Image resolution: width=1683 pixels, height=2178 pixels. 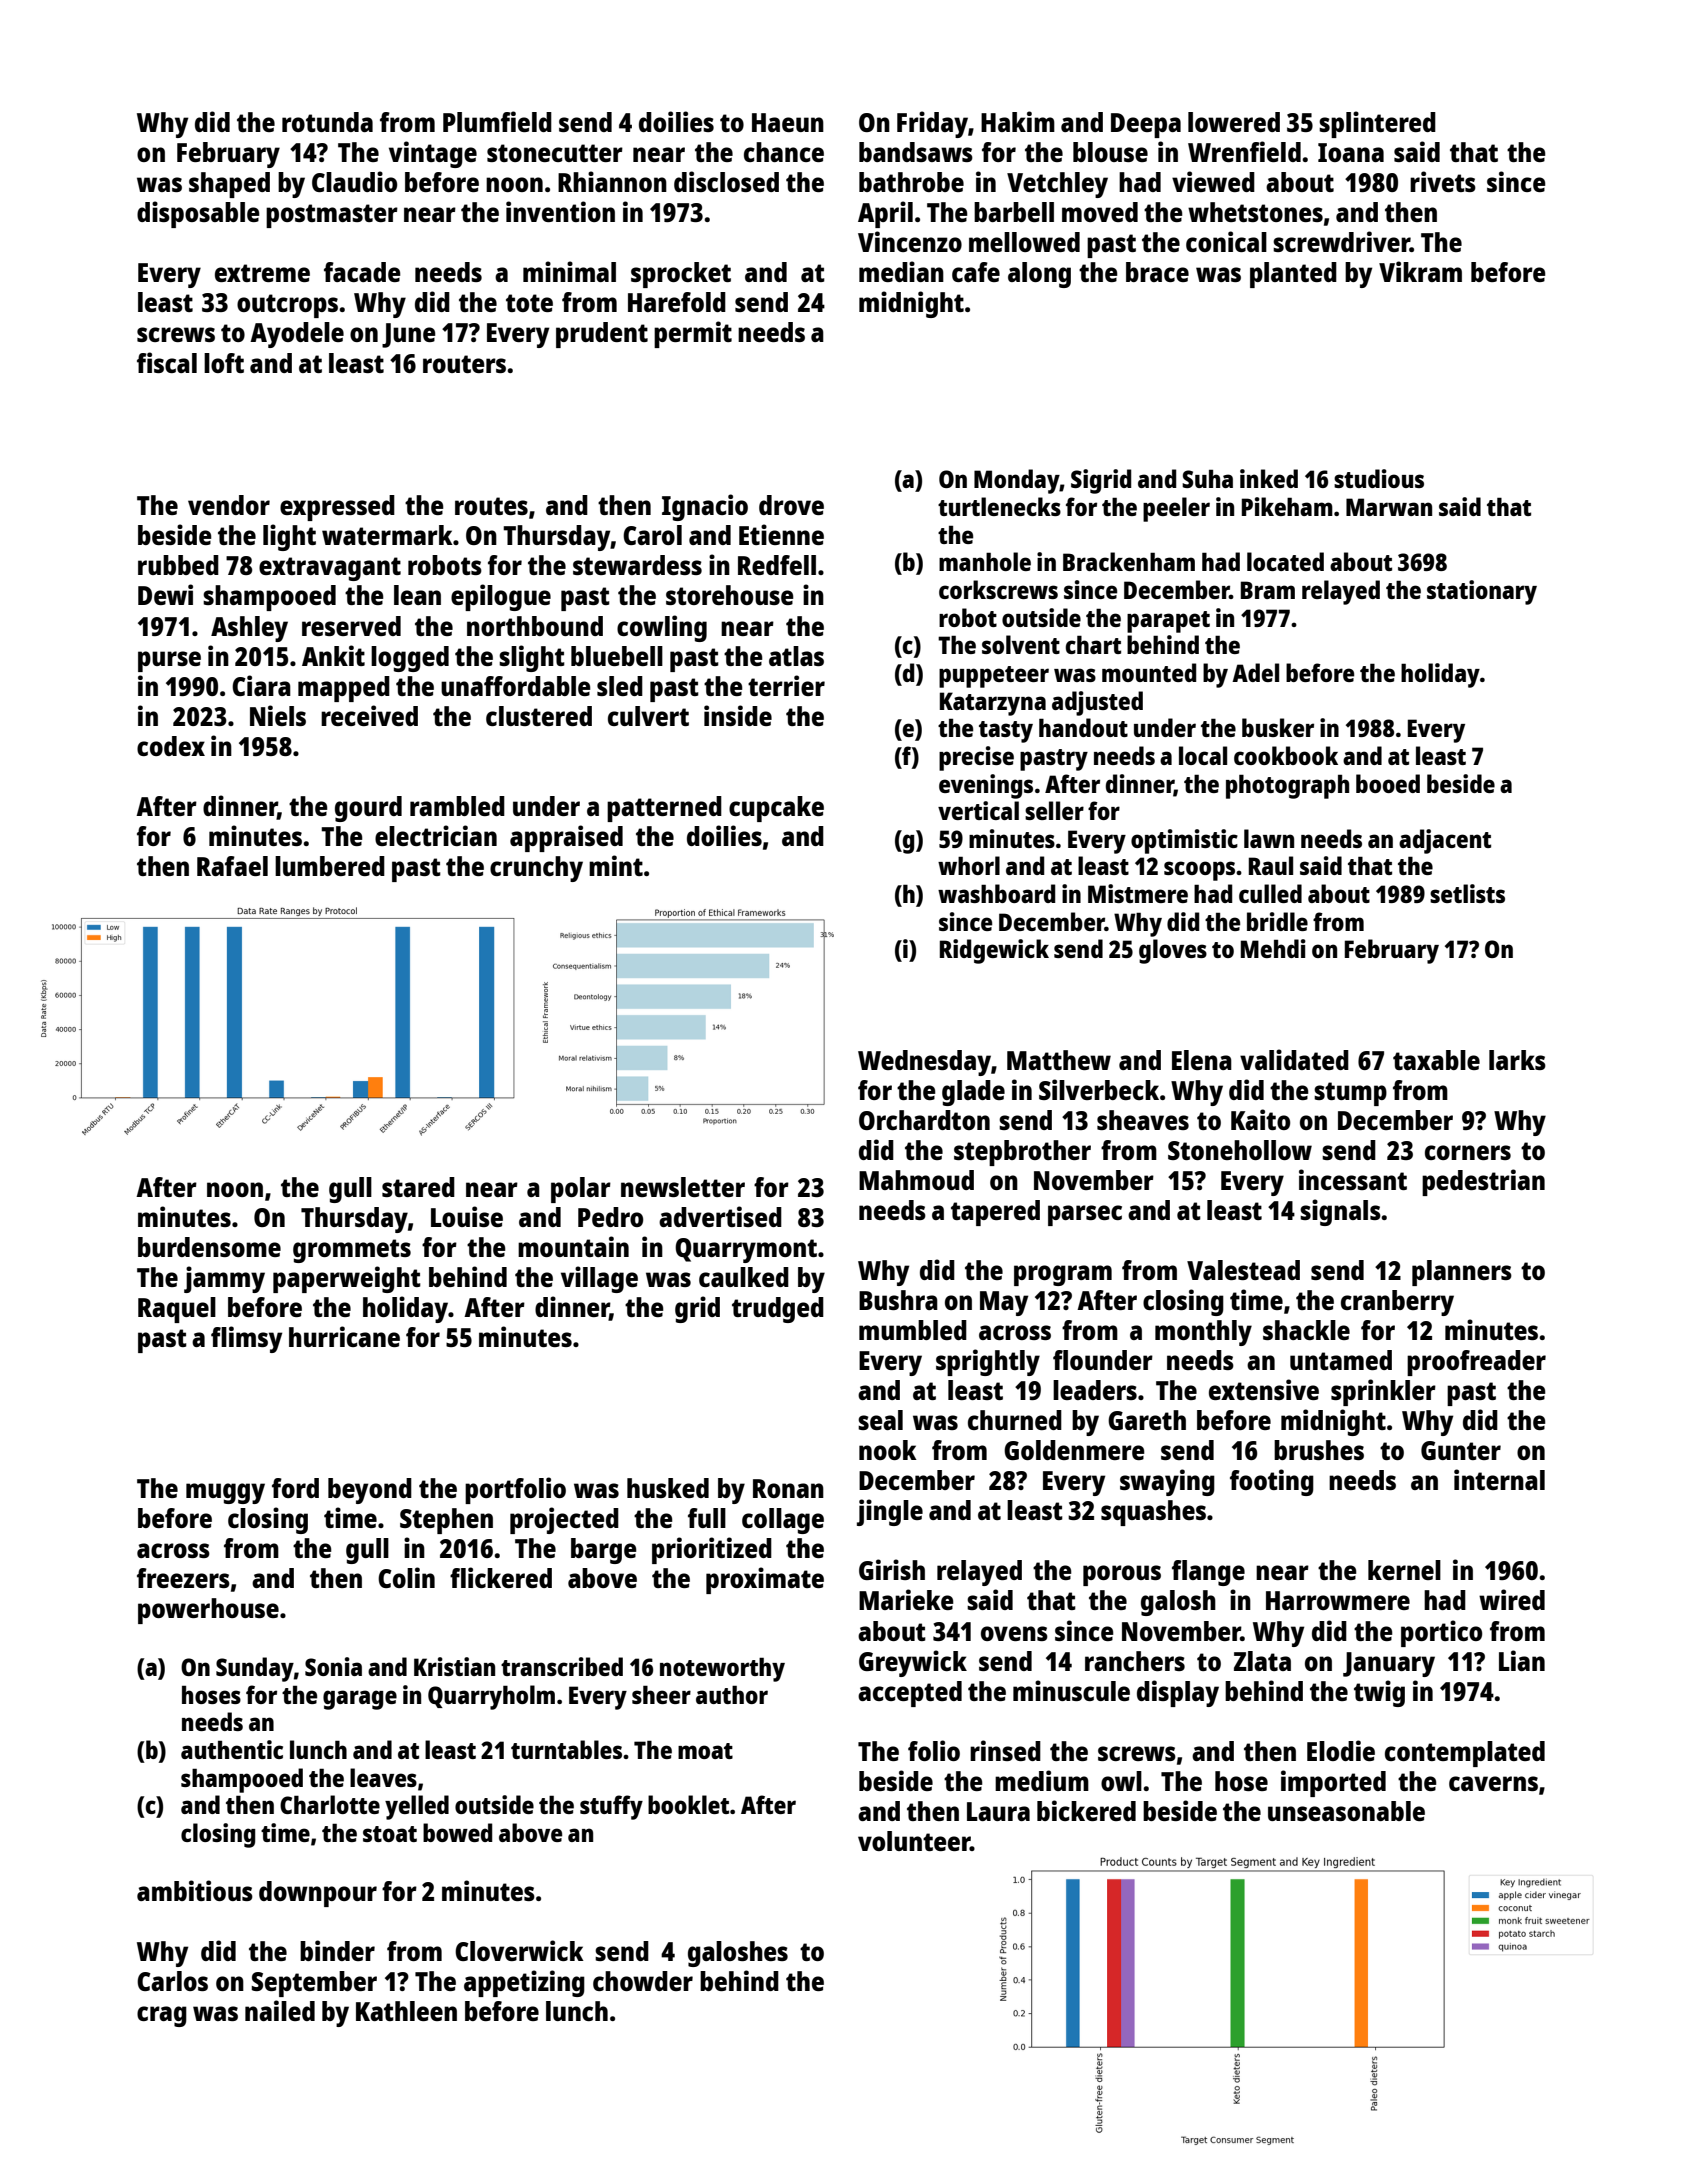 What do you see at coordinates (776, 809) in the image?
I see `cupcake` at bounding box center [776, 809].
